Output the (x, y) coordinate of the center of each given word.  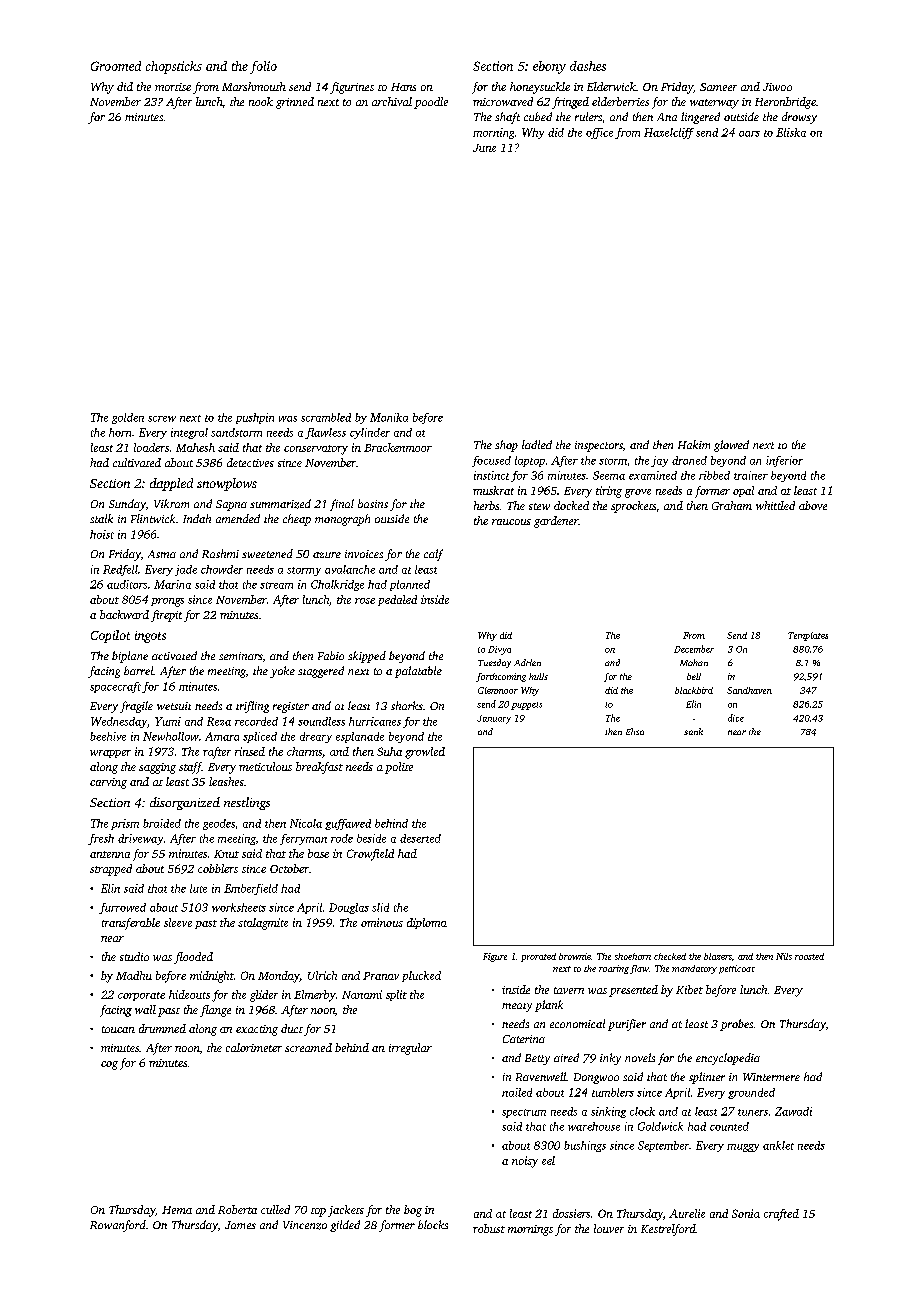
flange (215, 1011)
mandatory (694, 969)
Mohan (694, 662)
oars (749, 134)
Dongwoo (596, 1078)
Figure (495, 957)
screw (162, 419)
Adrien (527, 662)
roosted (809, 956)
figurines (352, 88)
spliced (260, 737)
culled (275, 1209)
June (484, 148)
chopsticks (174, 67)
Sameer (718, 87)
